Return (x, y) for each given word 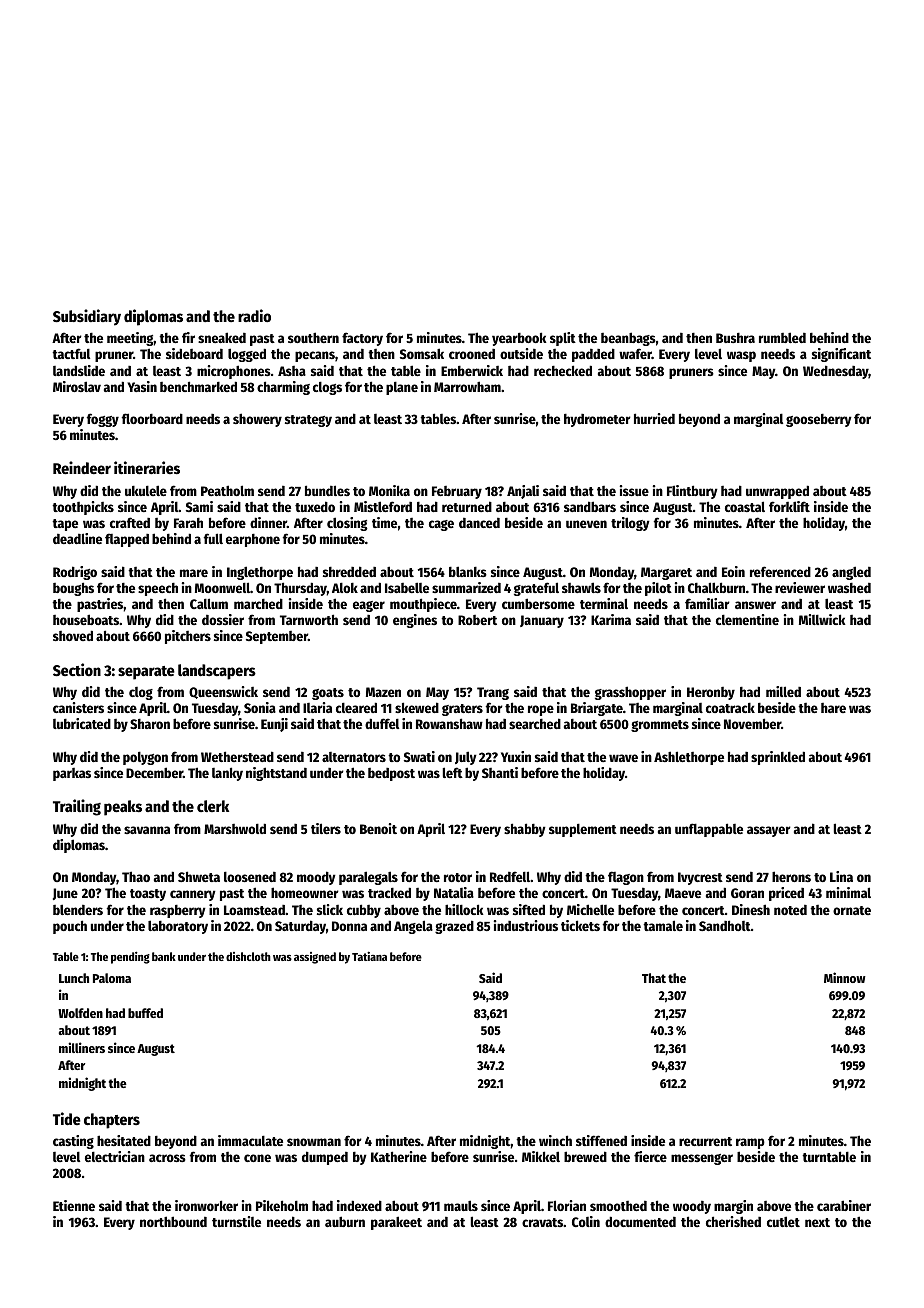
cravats (542, 1222)
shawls (581, 587)
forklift (789, 506)
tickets (580, 925)
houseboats (86, 619)
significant (841, 355)
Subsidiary (87, 317)
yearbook (519, 339)
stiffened (601, 1140)
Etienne (74, 1205)
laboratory (178, 927)
